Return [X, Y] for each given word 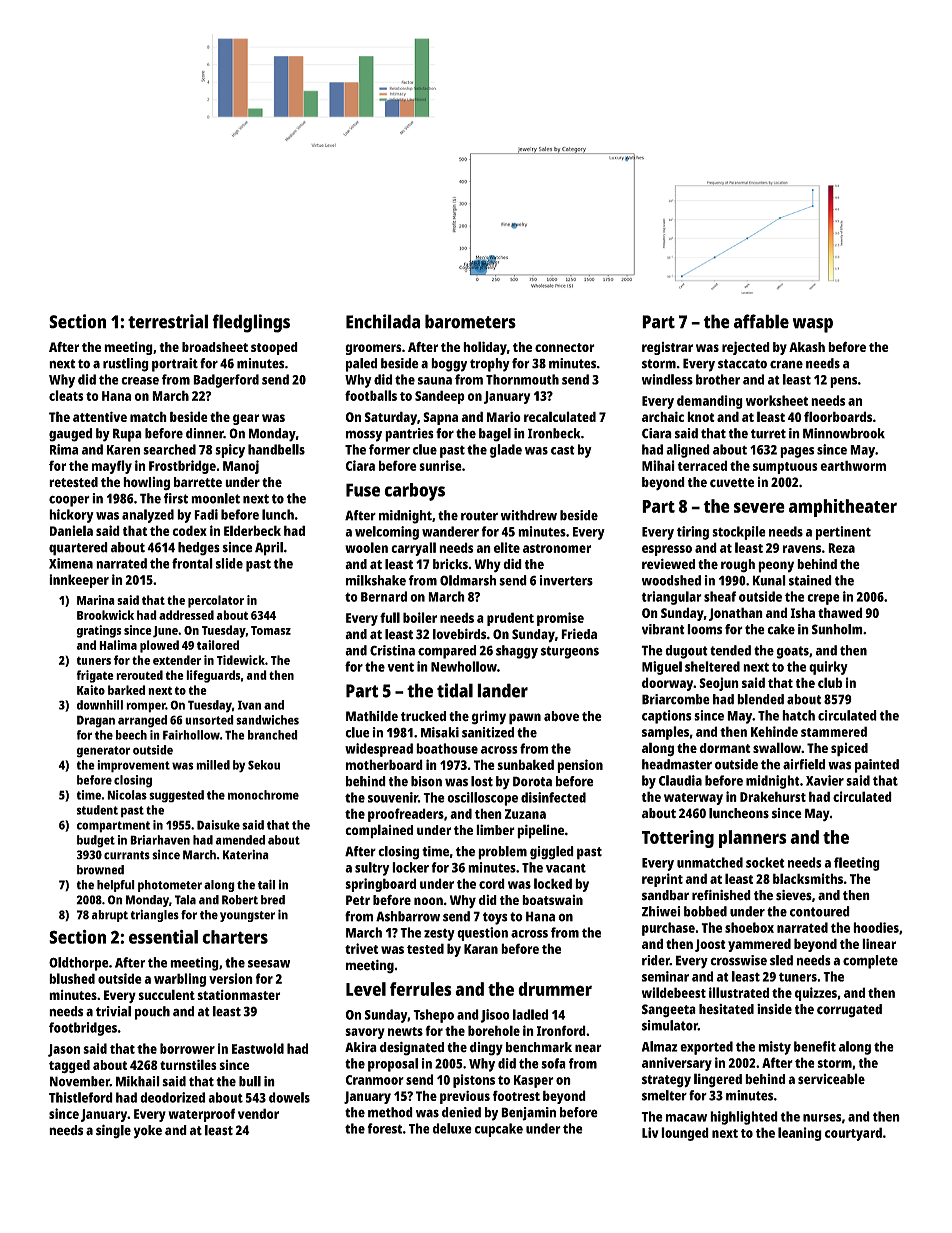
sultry [372, 869]
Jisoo [495, 1016]
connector [565, 347]
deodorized [172, 1097]
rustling [126, 365]
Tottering [678, 839]
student [97, 810]
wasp [813, 325]
